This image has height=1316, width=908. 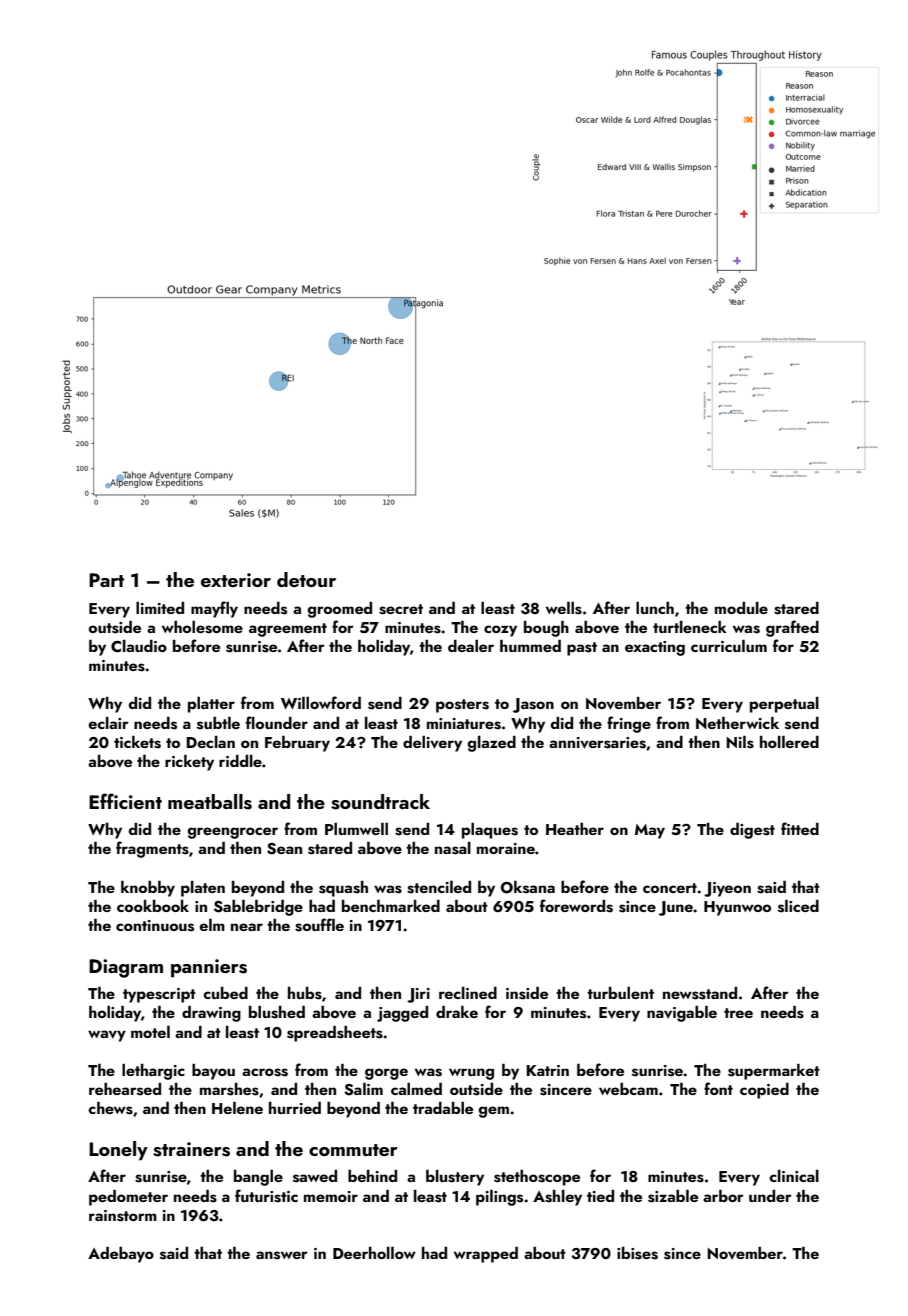 I want to click on module, so click(x=741, y=608).
